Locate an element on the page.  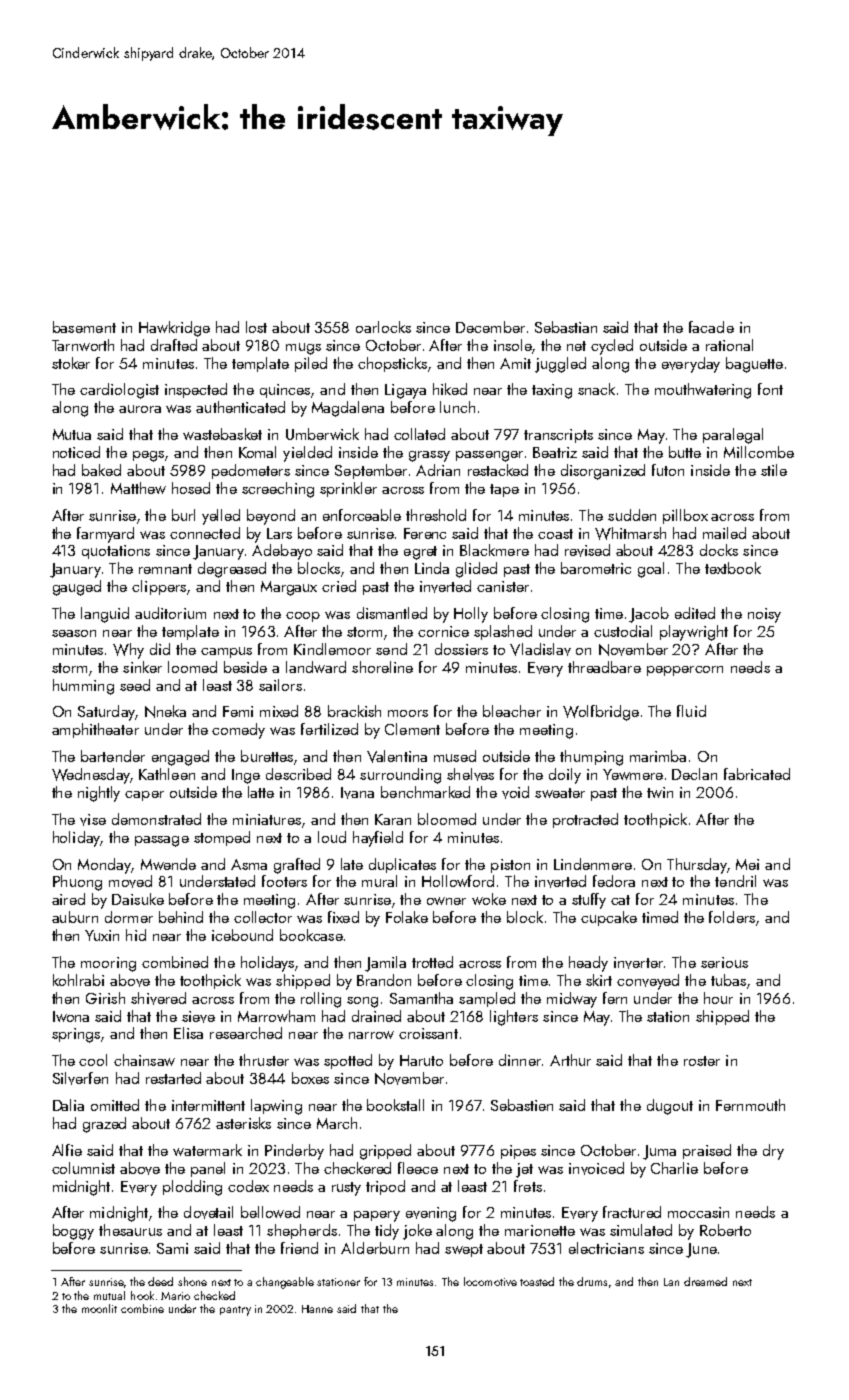
basement is located at coordinates (84, 327).
